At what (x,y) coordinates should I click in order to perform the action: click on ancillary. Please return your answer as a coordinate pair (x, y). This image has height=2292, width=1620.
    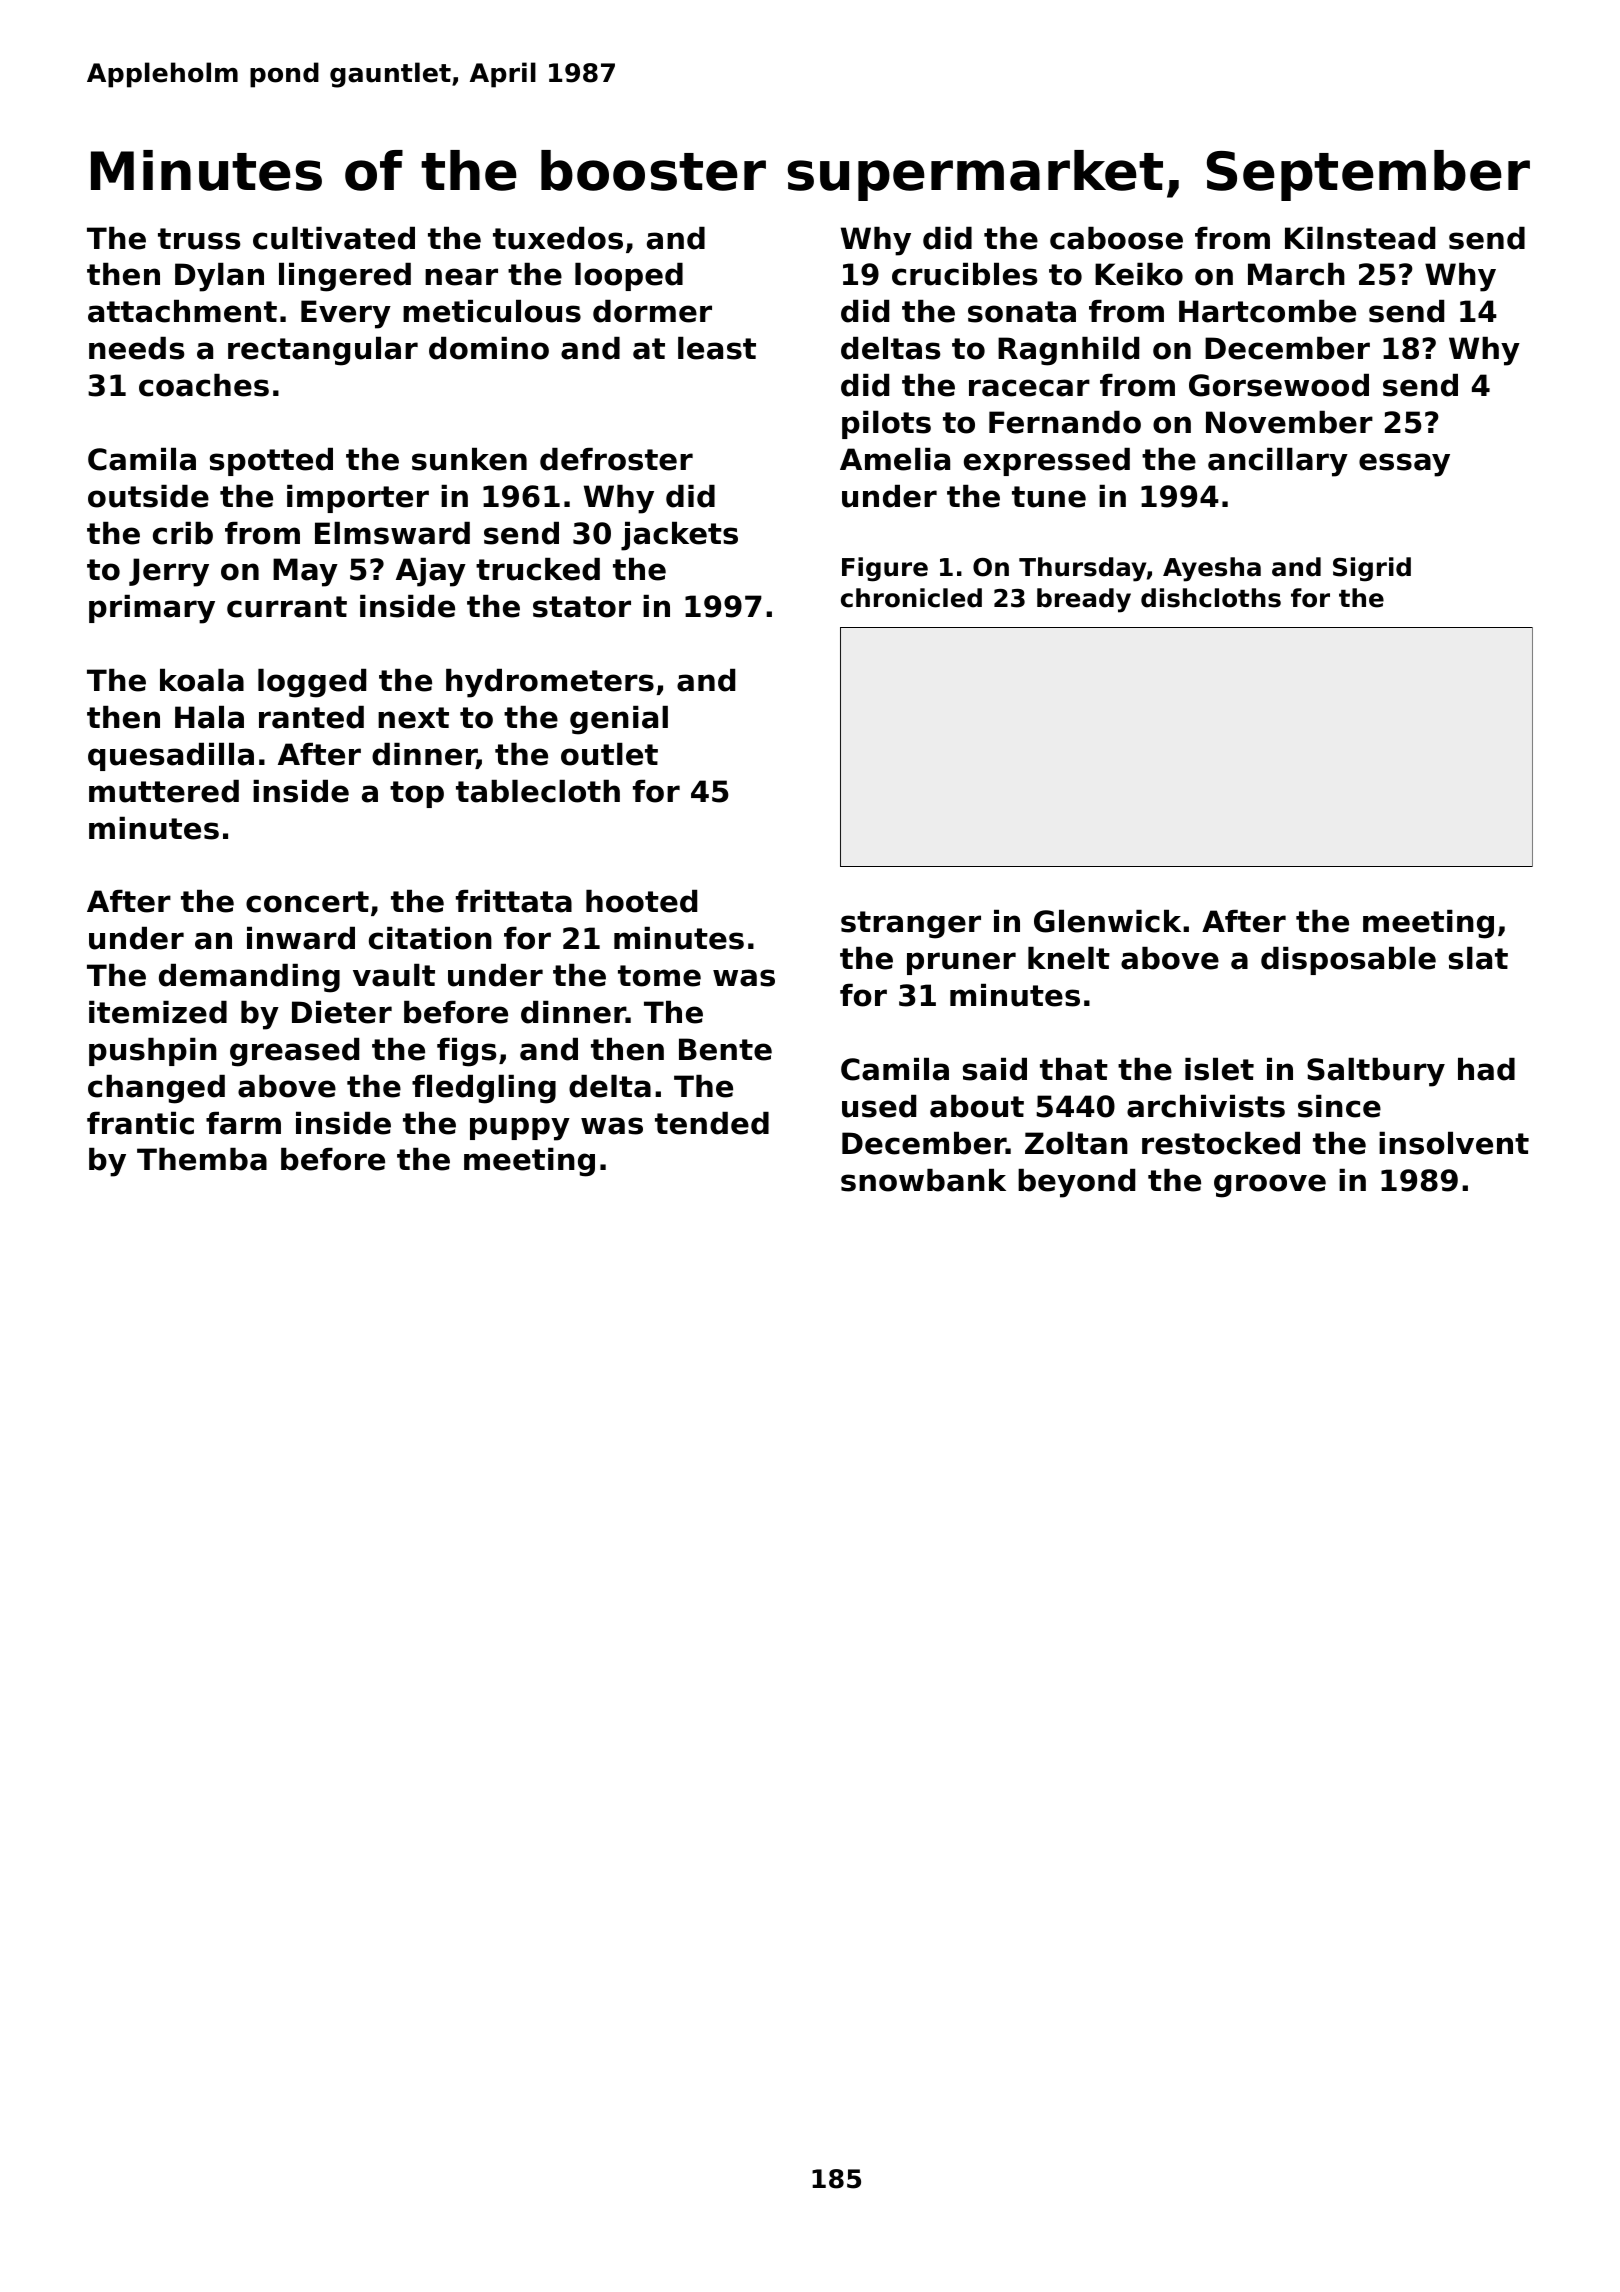
    Looking at the image, I should click on (1278, 462).
